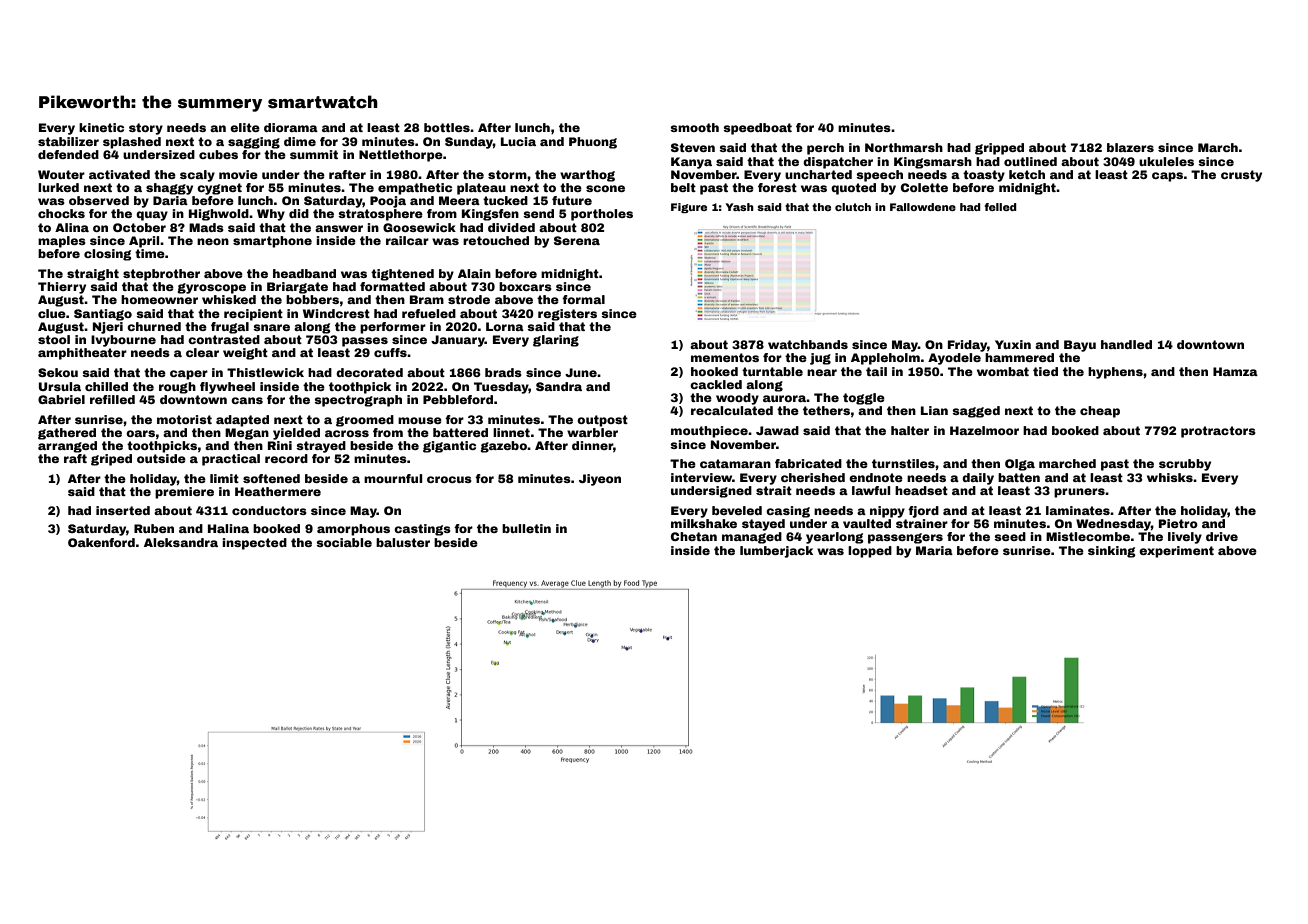  I want to click on crusty, so click(1241, 176).
